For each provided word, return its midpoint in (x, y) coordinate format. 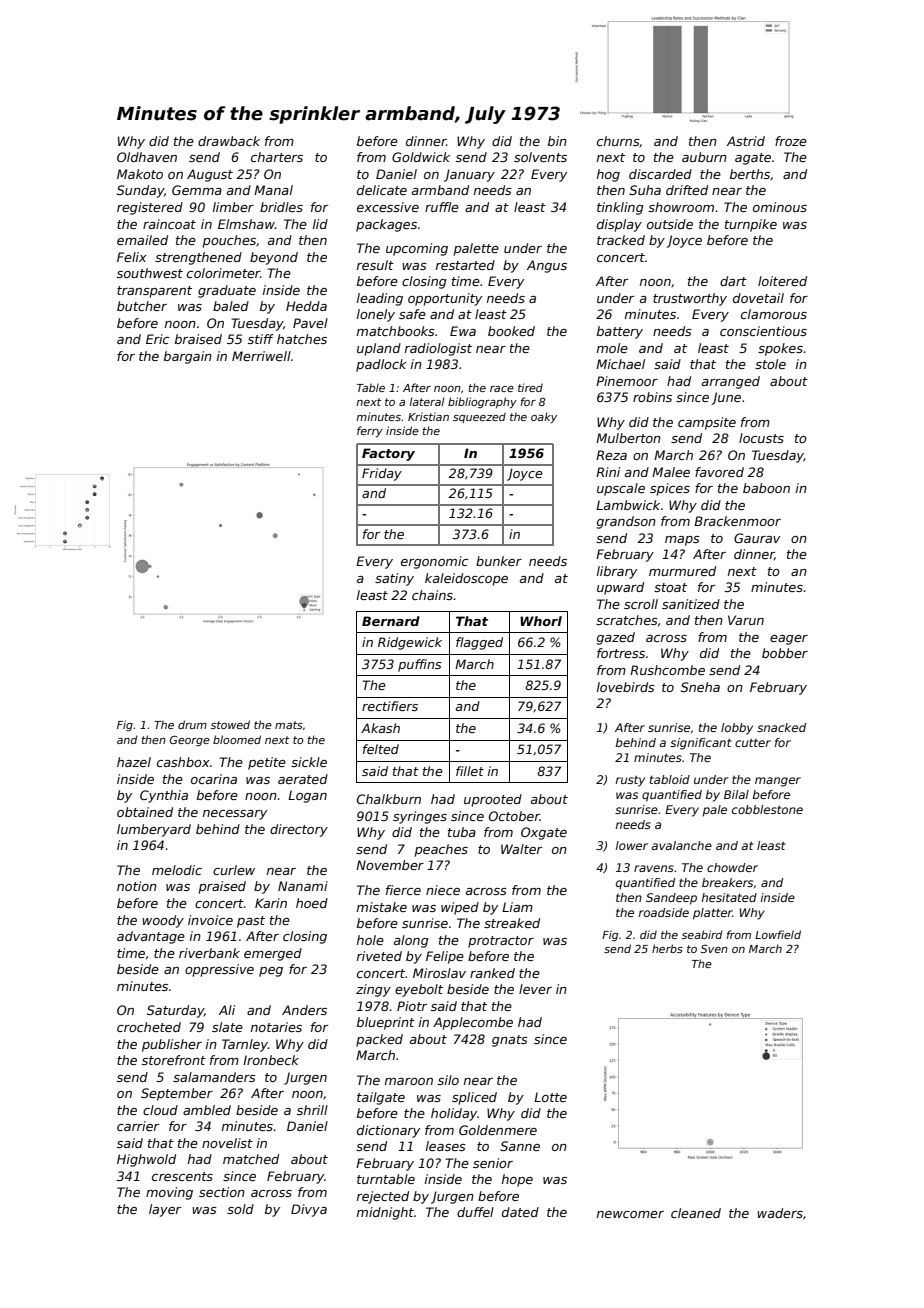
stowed (230, 724)
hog (608, 175)
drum (192, 724)
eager (789, 640)
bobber (785, 653)
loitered (782, 281)
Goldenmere (498, 1130)
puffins (419, 665)
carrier (138, 1126)
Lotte (550, 1097)
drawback (229, 141)
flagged (479, 643)
